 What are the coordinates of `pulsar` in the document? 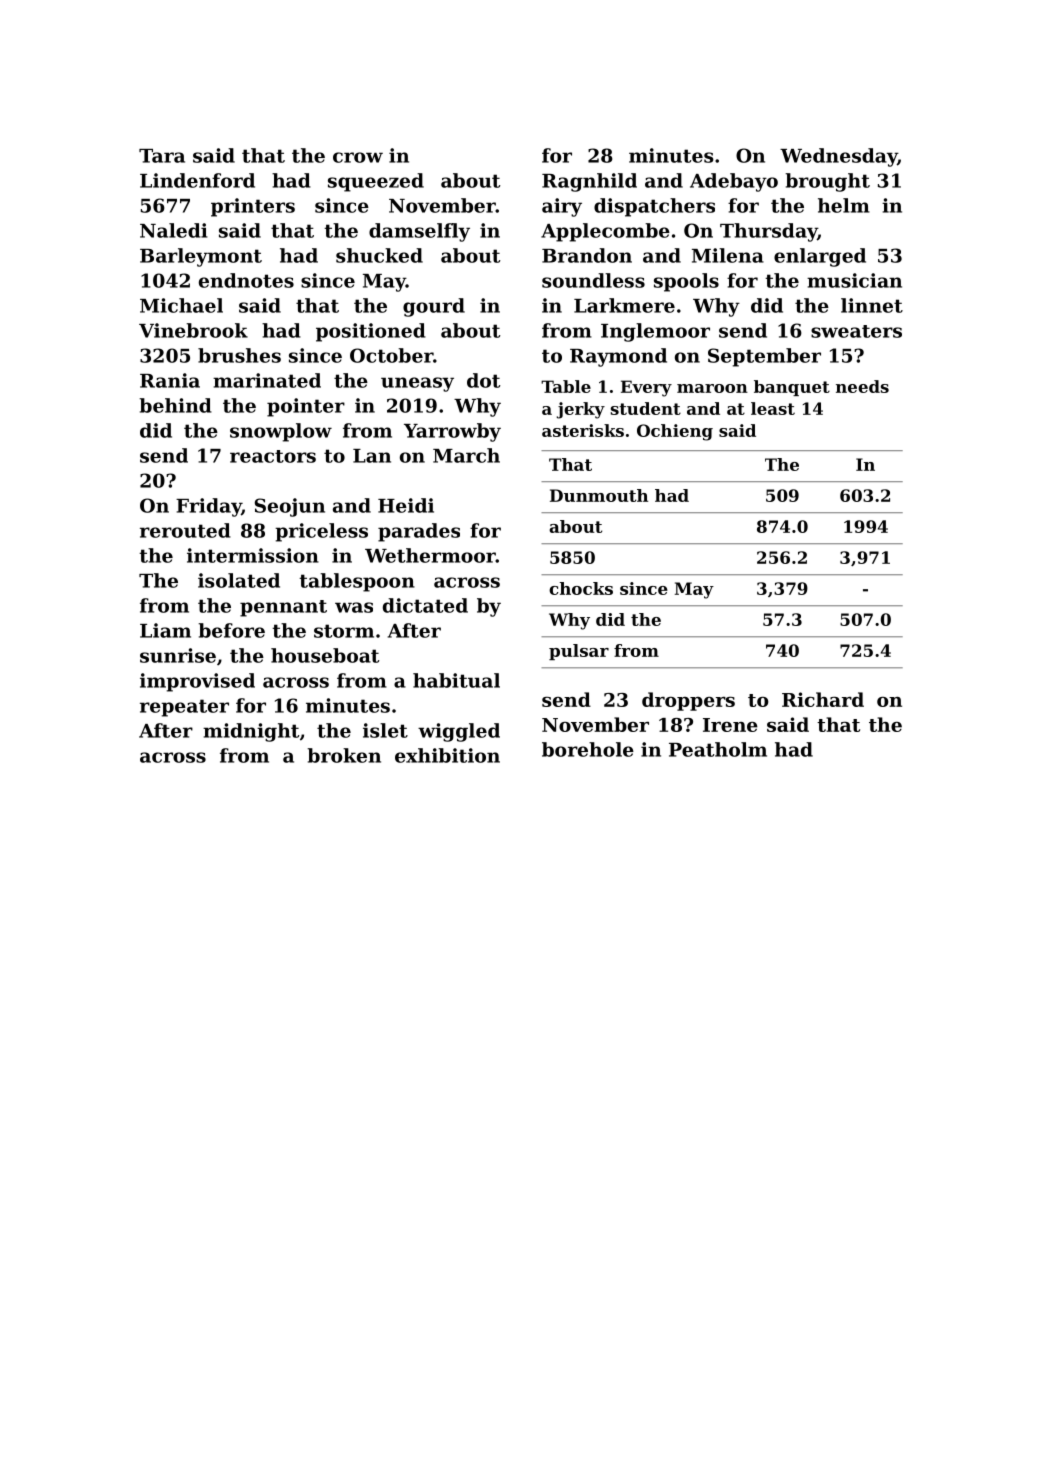 It's located at (579, 652).
